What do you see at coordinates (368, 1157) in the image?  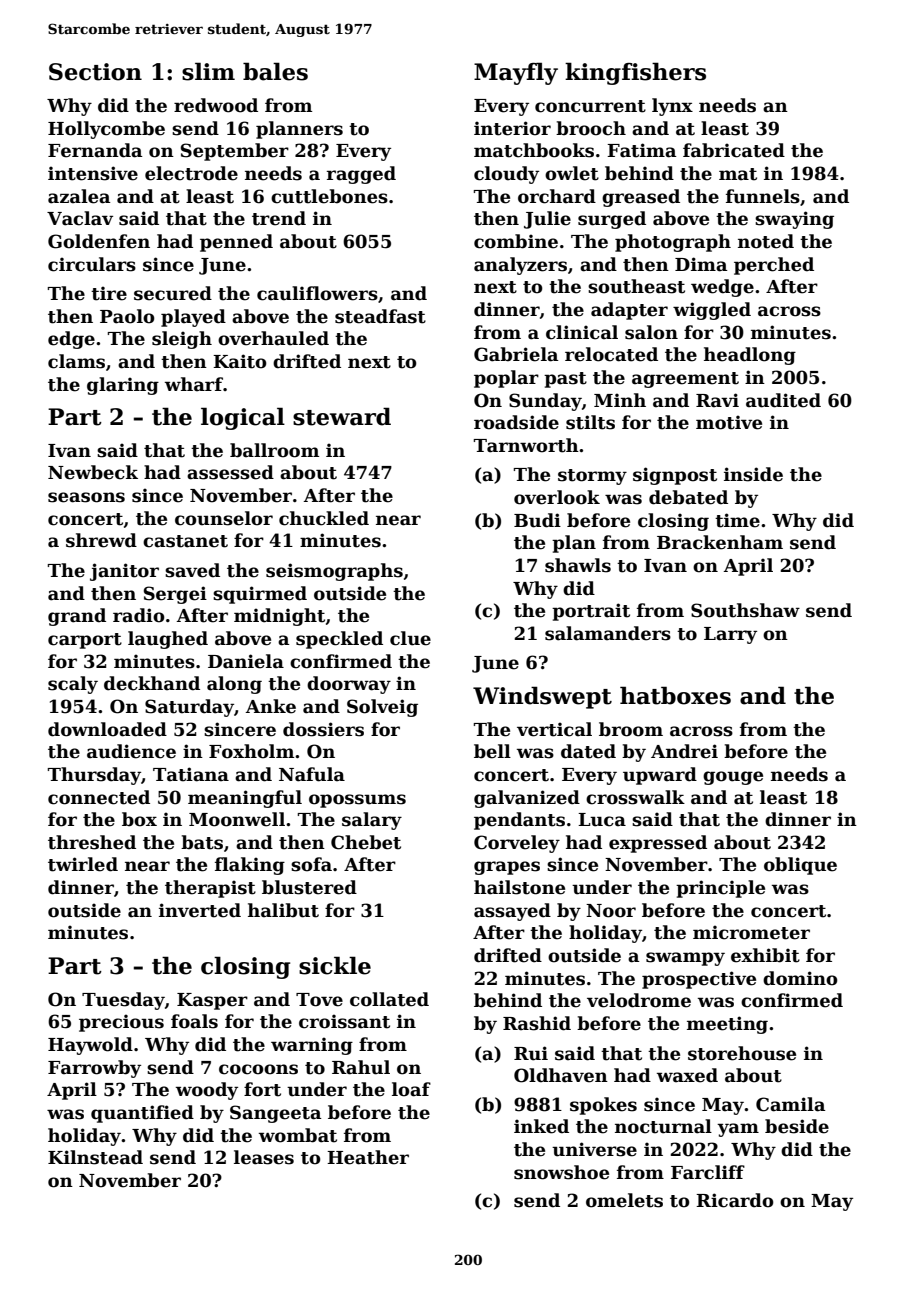 I see `Heather` at bounding box center [368, 1157].
